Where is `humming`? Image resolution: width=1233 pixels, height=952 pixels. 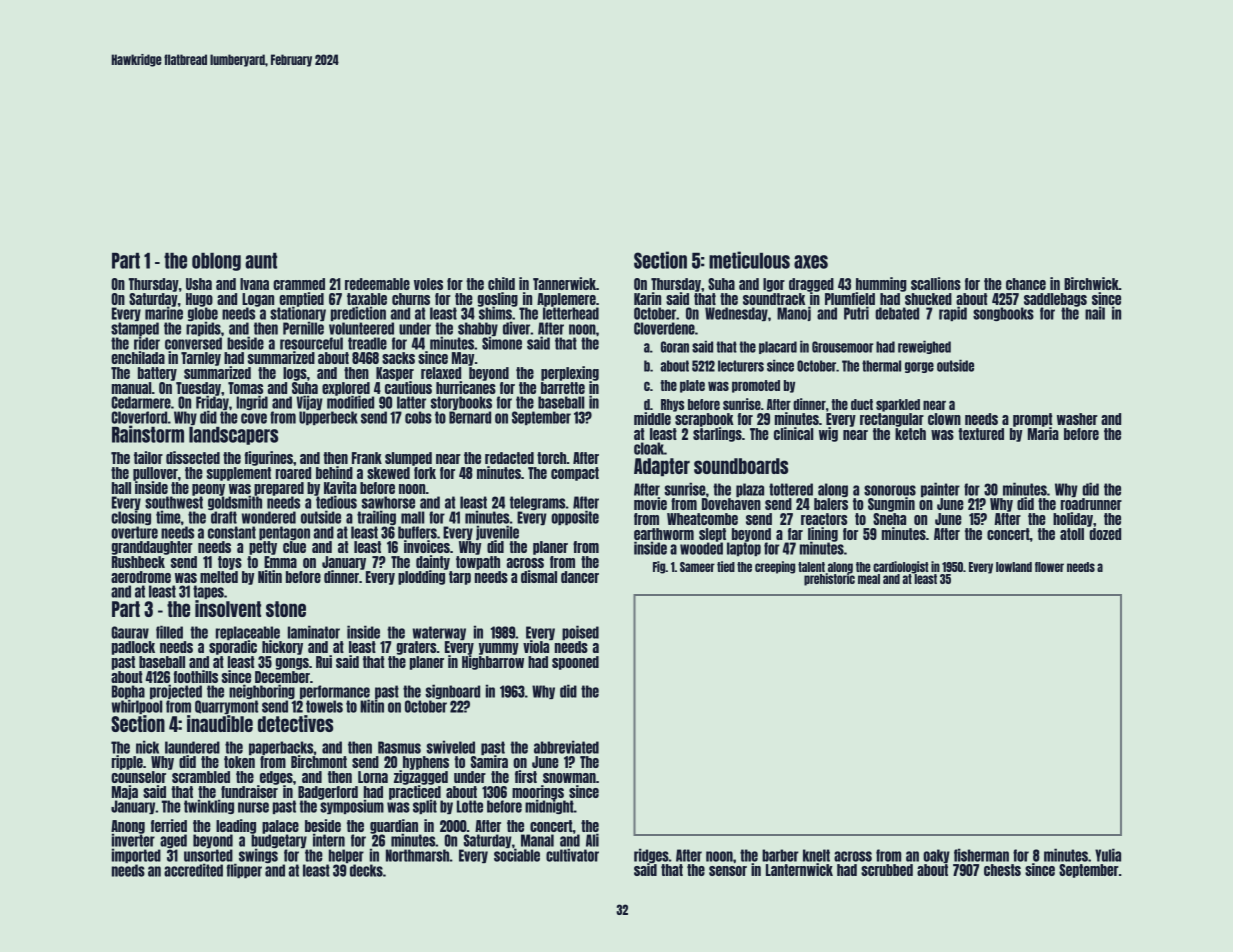
humming is located at coordinates (881, 284).
